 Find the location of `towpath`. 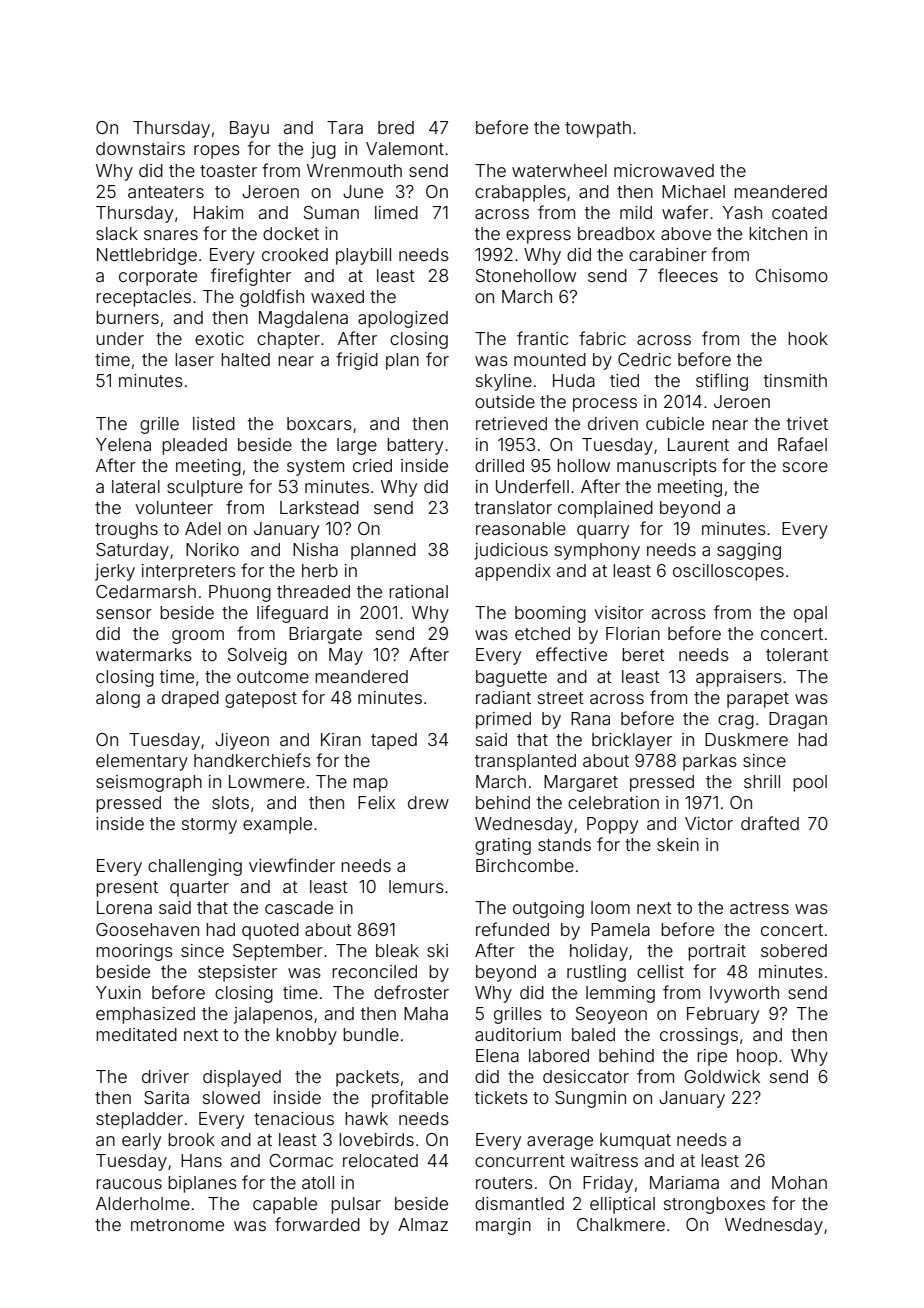

towpath is located at coordinates (598, 129).
